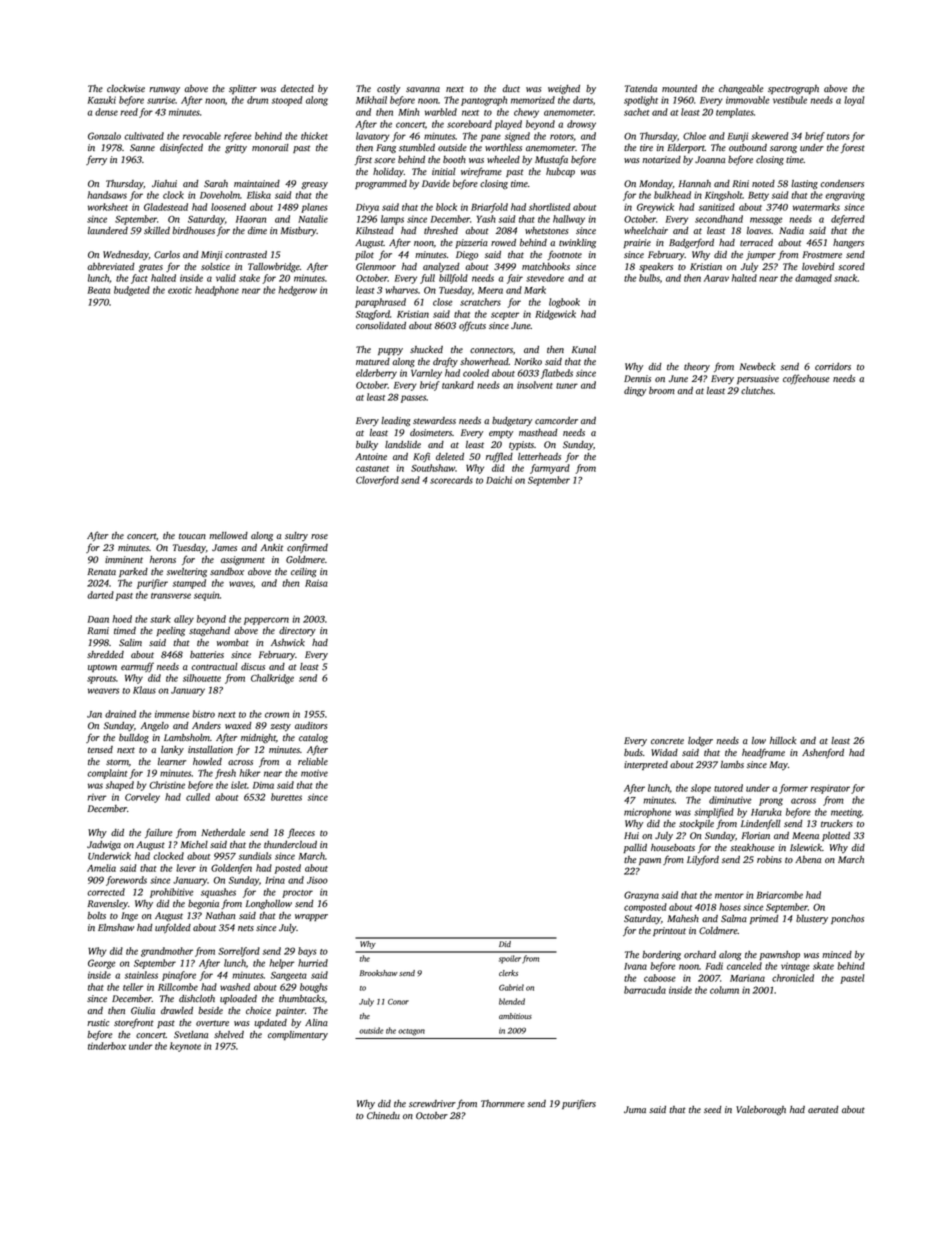  I want to click on complimentary, so click(298, 1035).
